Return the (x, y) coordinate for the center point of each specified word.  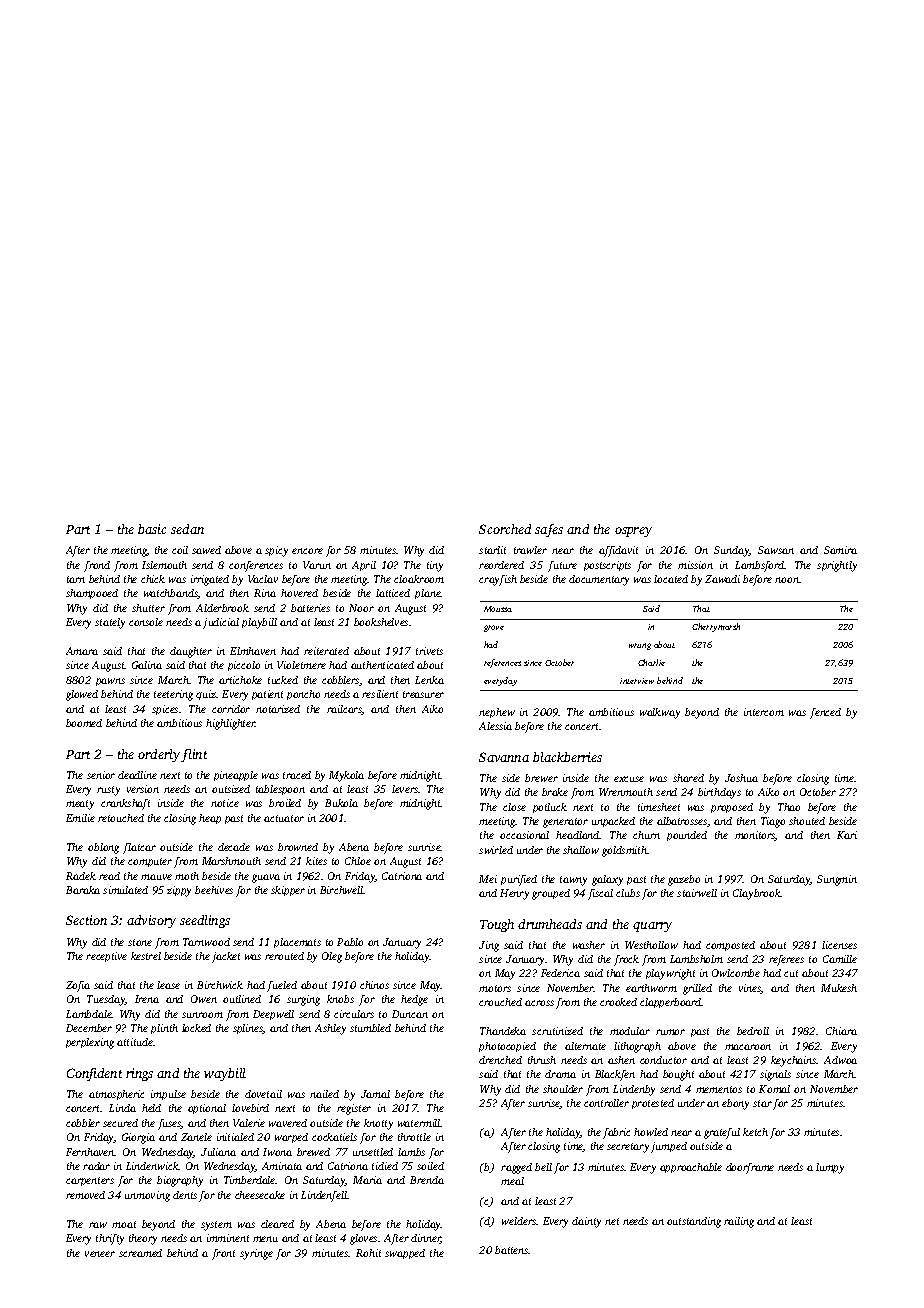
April (364, 566)
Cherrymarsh (716, 627)
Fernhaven (90, 1152)
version (143, 789)
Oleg (332, 957)
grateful (722, 1133)
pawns (110, 682)
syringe (256, 1254)
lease (168, 985)
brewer (541, 778)
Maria (367, 1180)
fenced (825, 713)
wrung (640, 646)
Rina (265, 593)
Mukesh (839, 988)
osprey (633, 532)
